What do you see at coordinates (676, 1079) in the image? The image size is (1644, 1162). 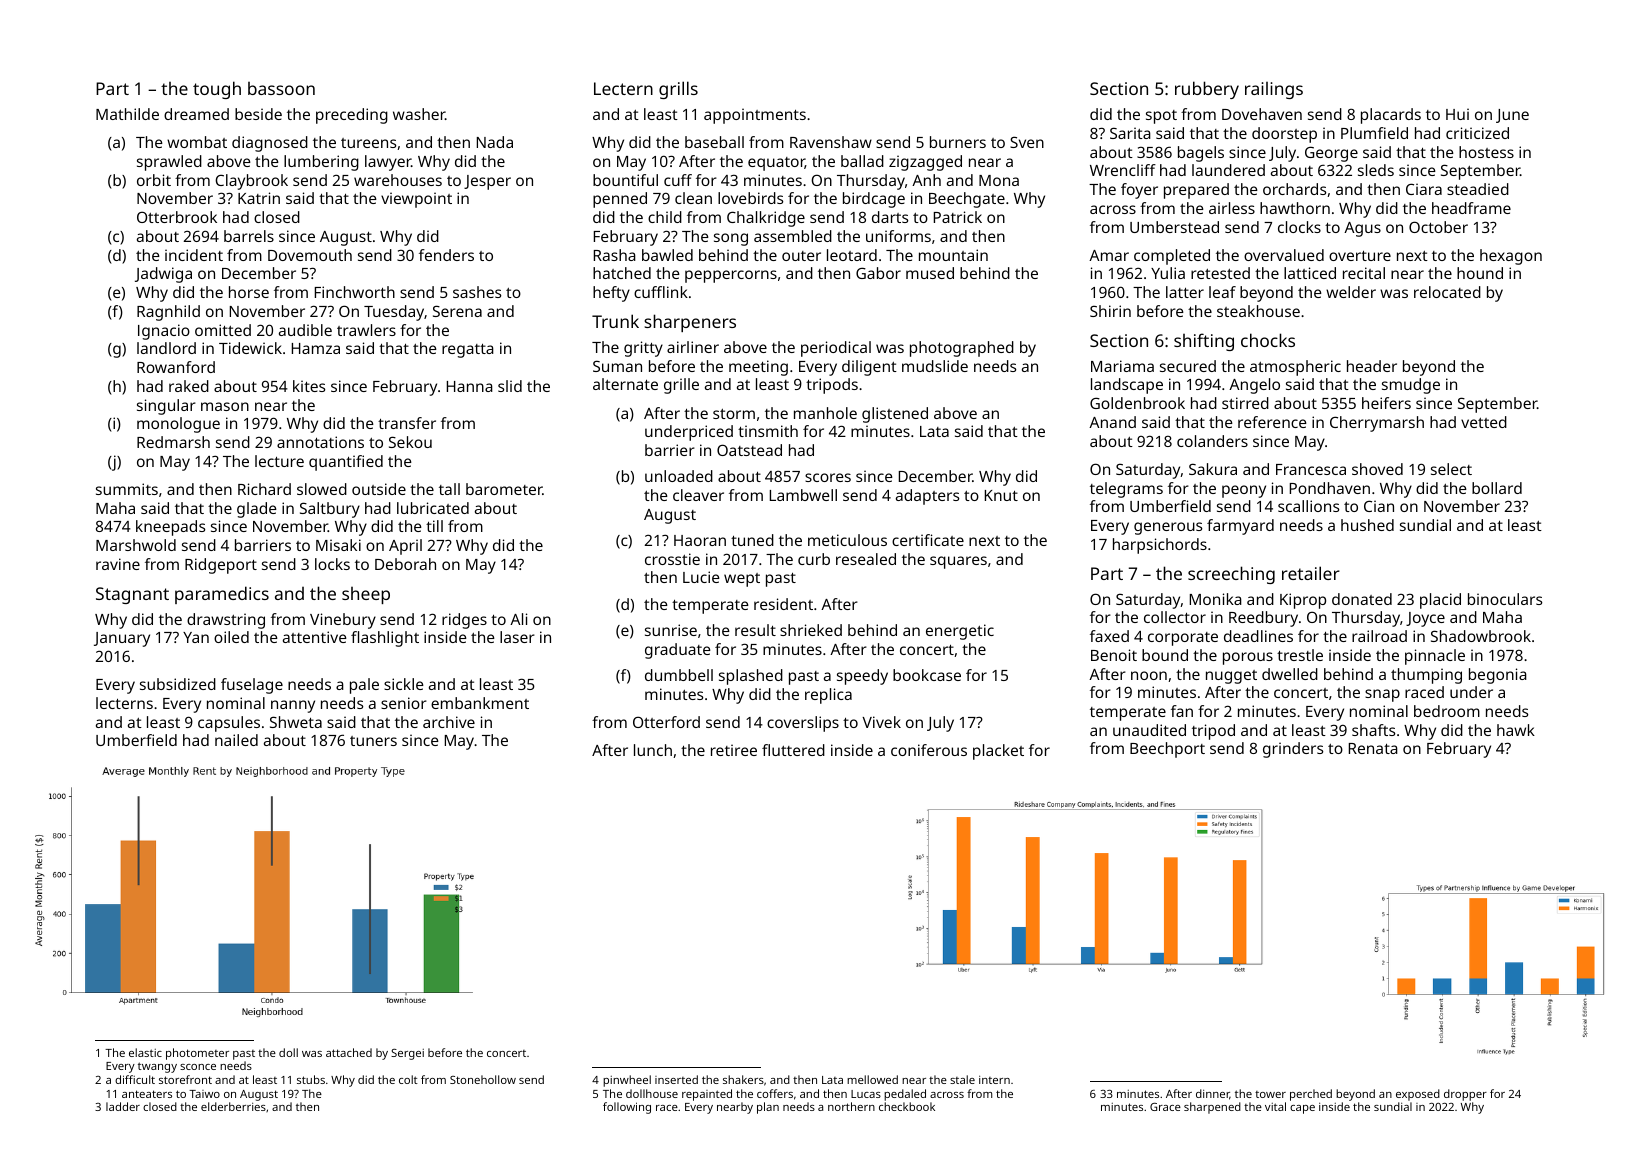 I see `inserted` at bounding box center [676, 1079].
